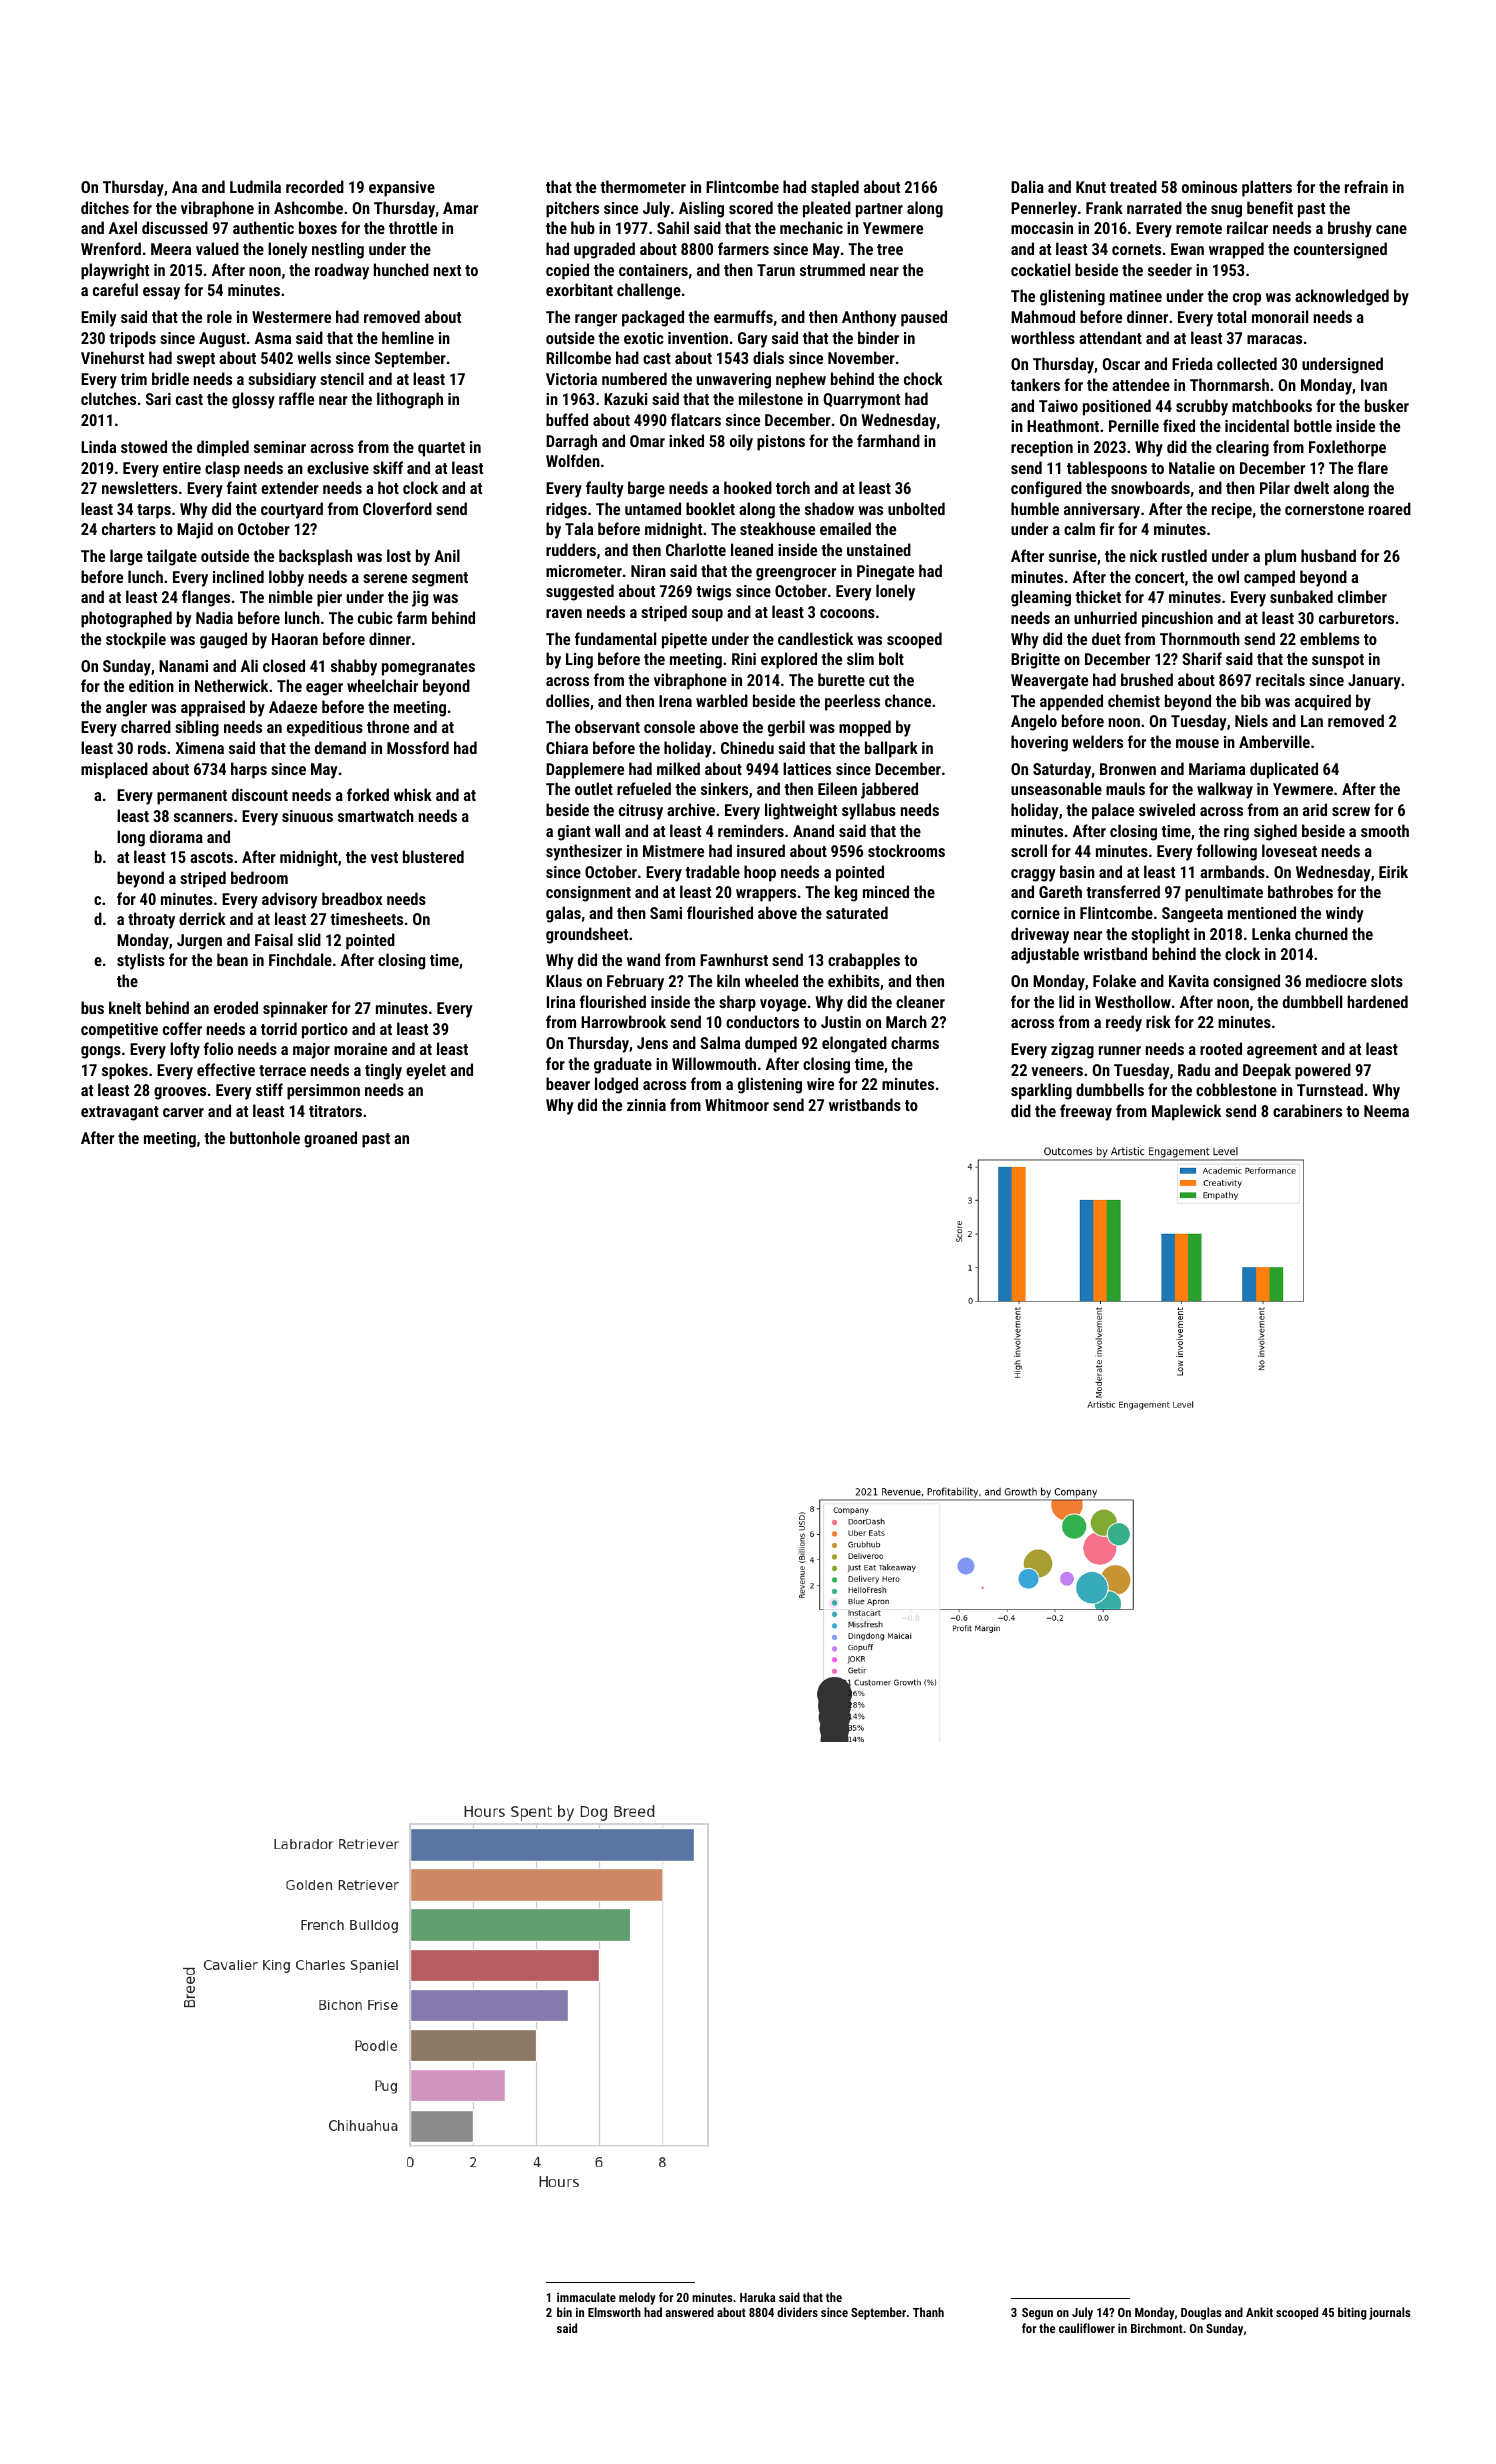 The image size is (1496, 2464). Describe the element at coordinates (614, 2312) in the document. I see `Elmsworth` at that location.
